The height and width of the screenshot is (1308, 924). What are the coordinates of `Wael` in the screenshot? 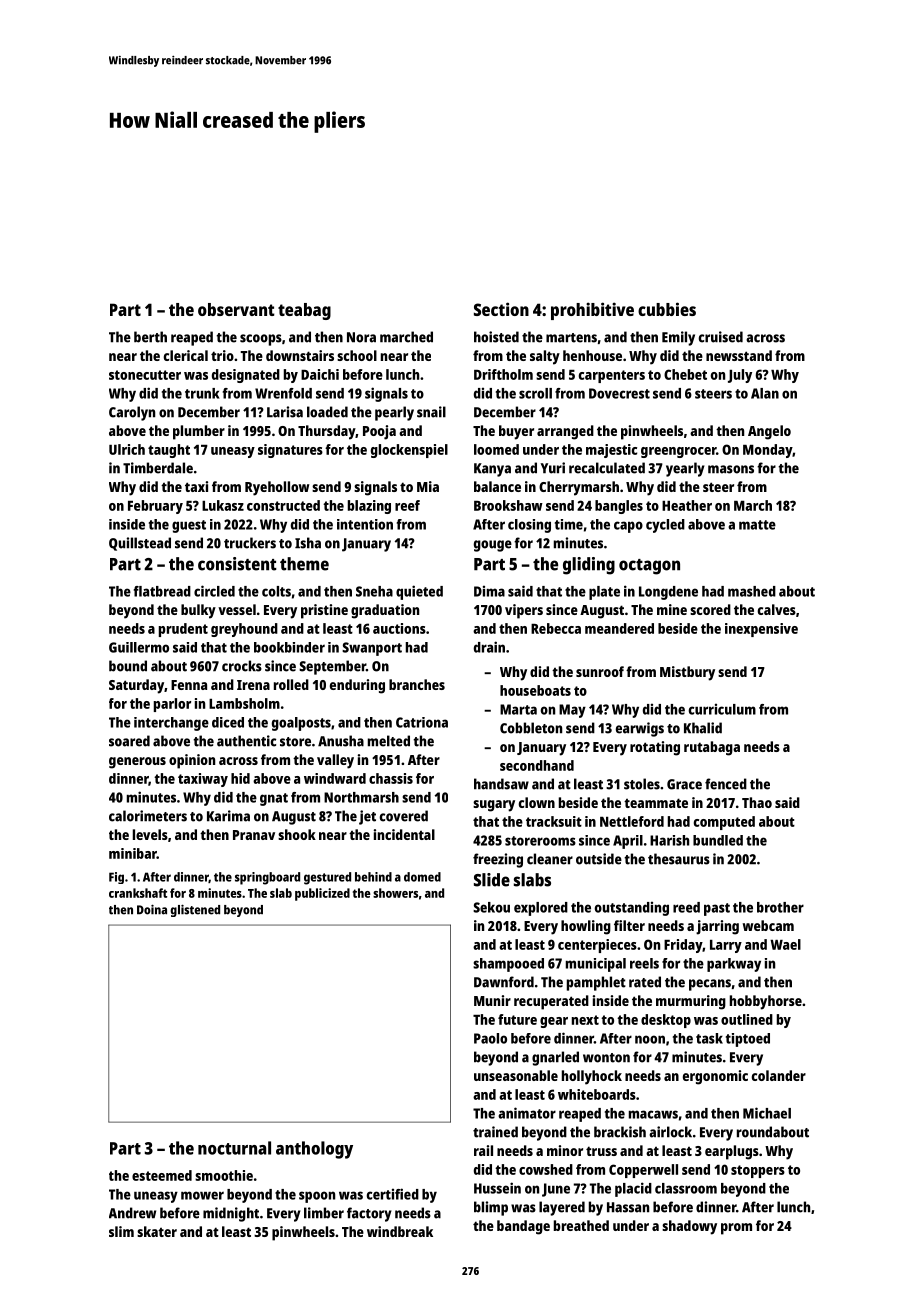 It's located at (785, 944).
